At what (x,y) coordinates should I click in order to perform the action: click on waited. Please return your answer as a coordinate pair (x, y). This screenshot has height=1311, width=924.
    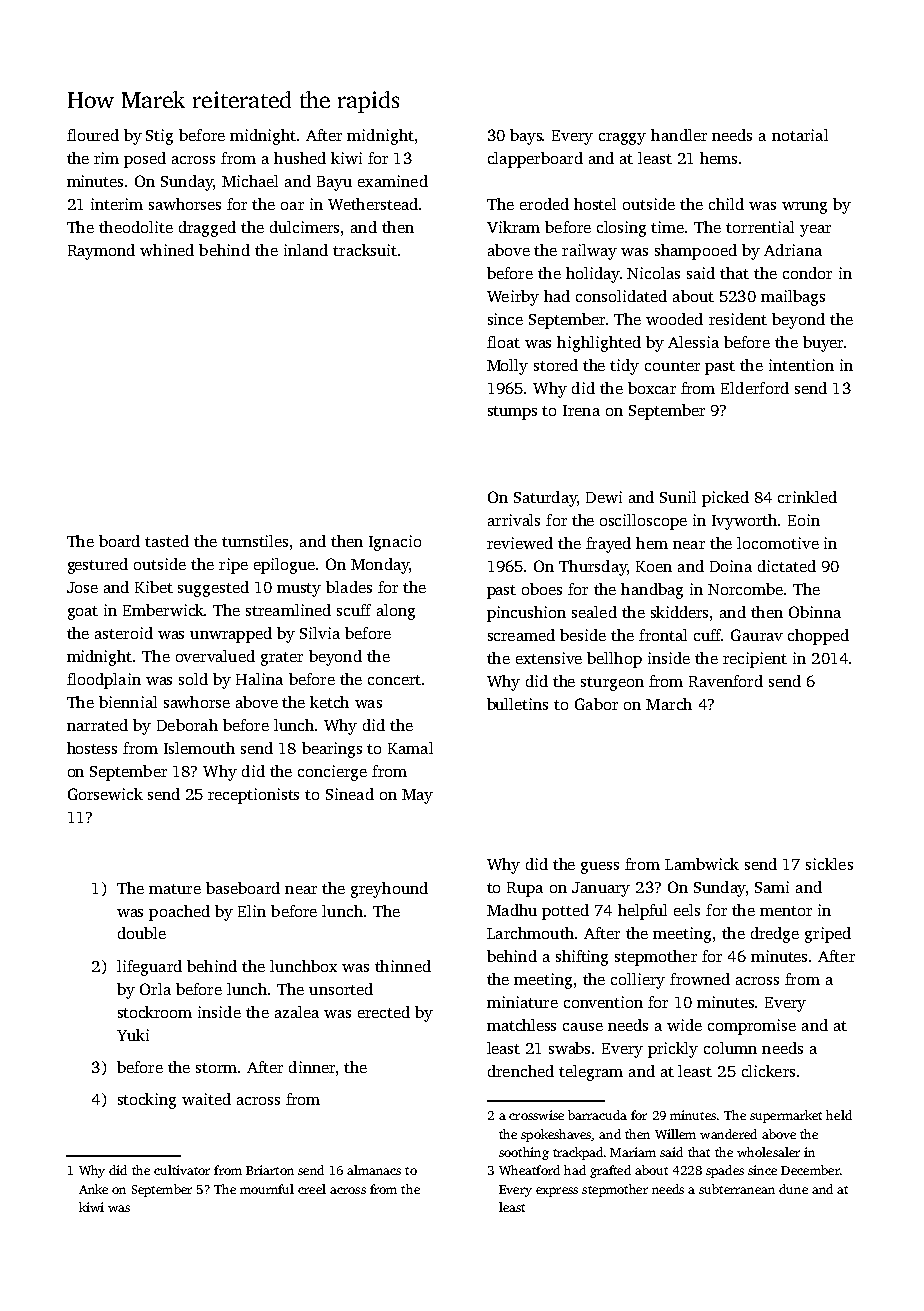
    Looking at the image, I should click on (206, 1099).
